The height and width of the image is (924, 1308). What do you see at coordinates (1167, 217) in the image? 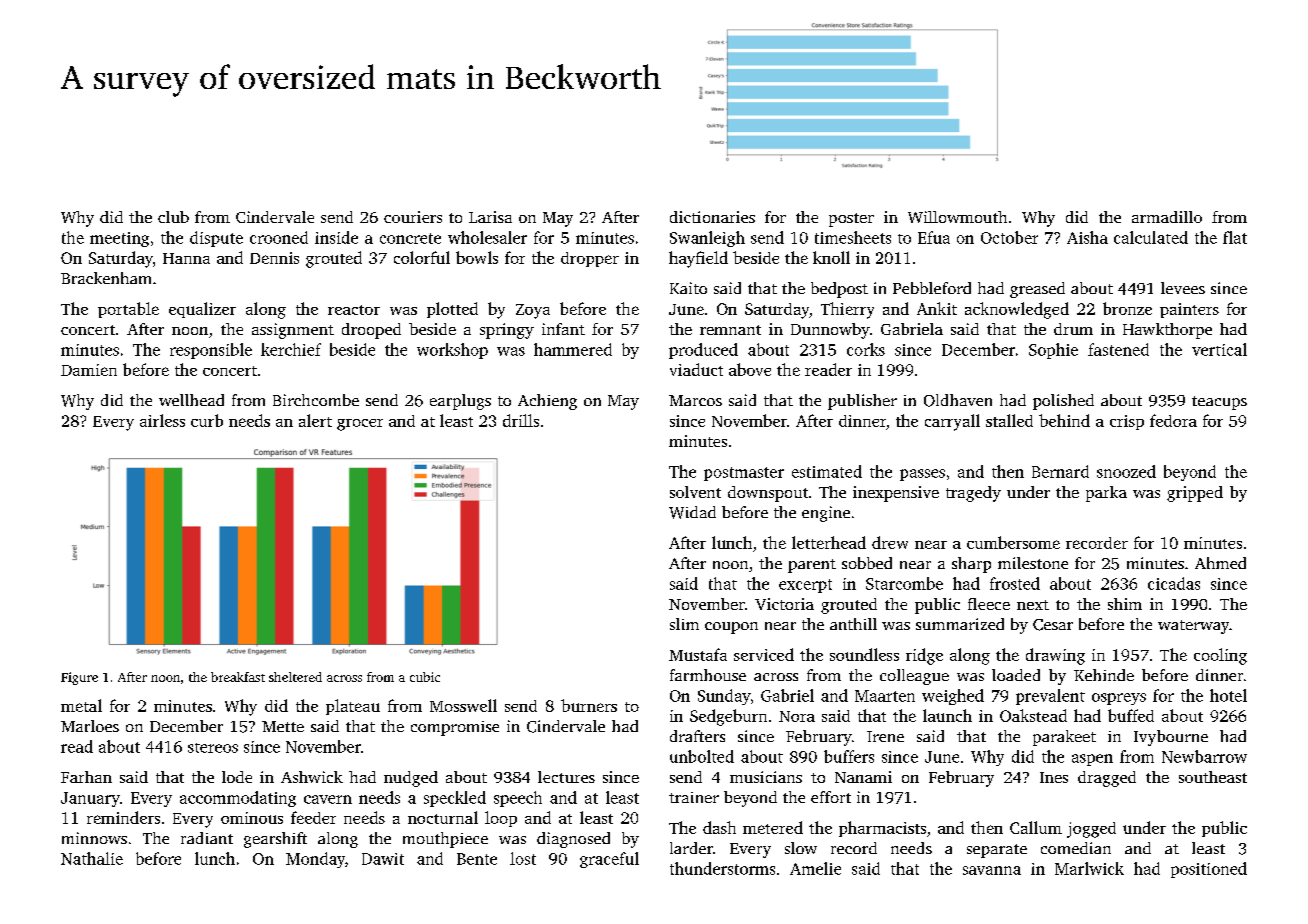
I see `armadillo` at bounding box center [1167, 217].
